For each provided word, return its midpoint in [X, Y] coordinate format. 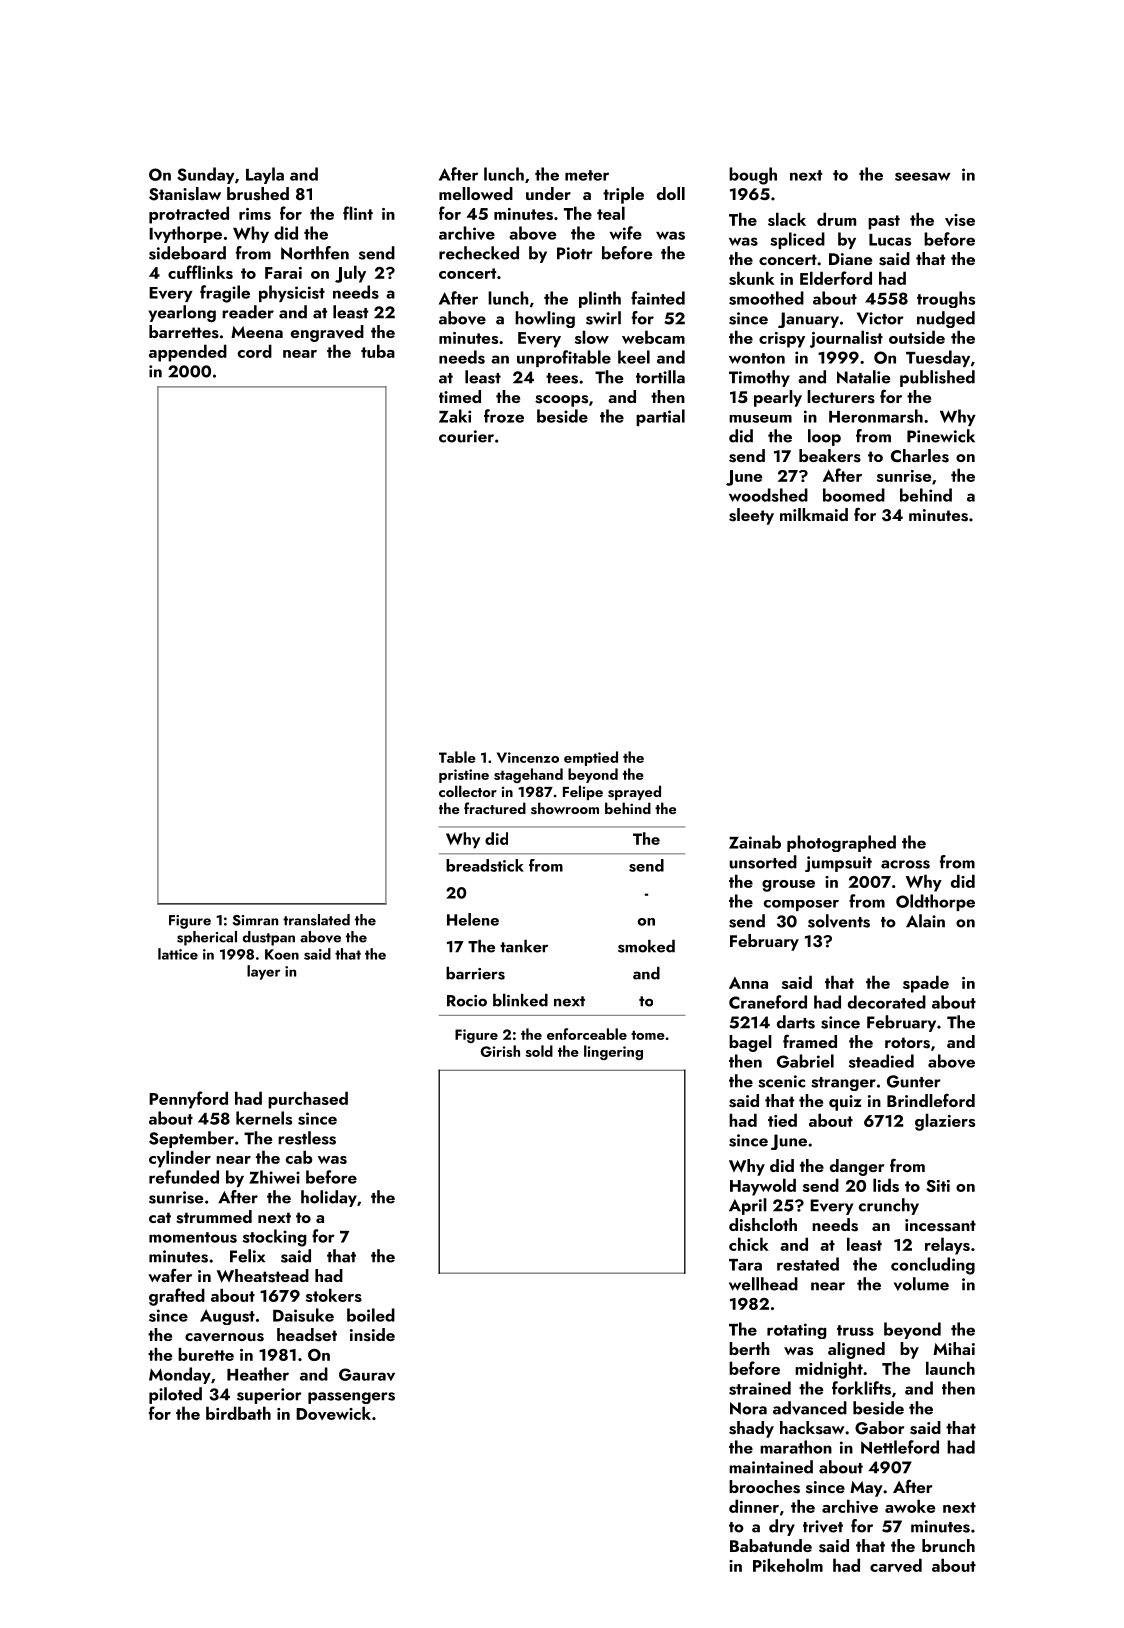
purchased [308, 1100]
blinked [520, 1000]
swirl [603, 318]
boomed [854, 495]
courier [466, 436]
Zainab [755, 842]
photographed [841, 843]
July [350, 274]
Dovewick [333, 1413]
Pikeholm [788, 1565]
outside [917, 337]
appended [188, 353]
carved [896, 1565]
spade [926, 984]
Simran [255, 920]
